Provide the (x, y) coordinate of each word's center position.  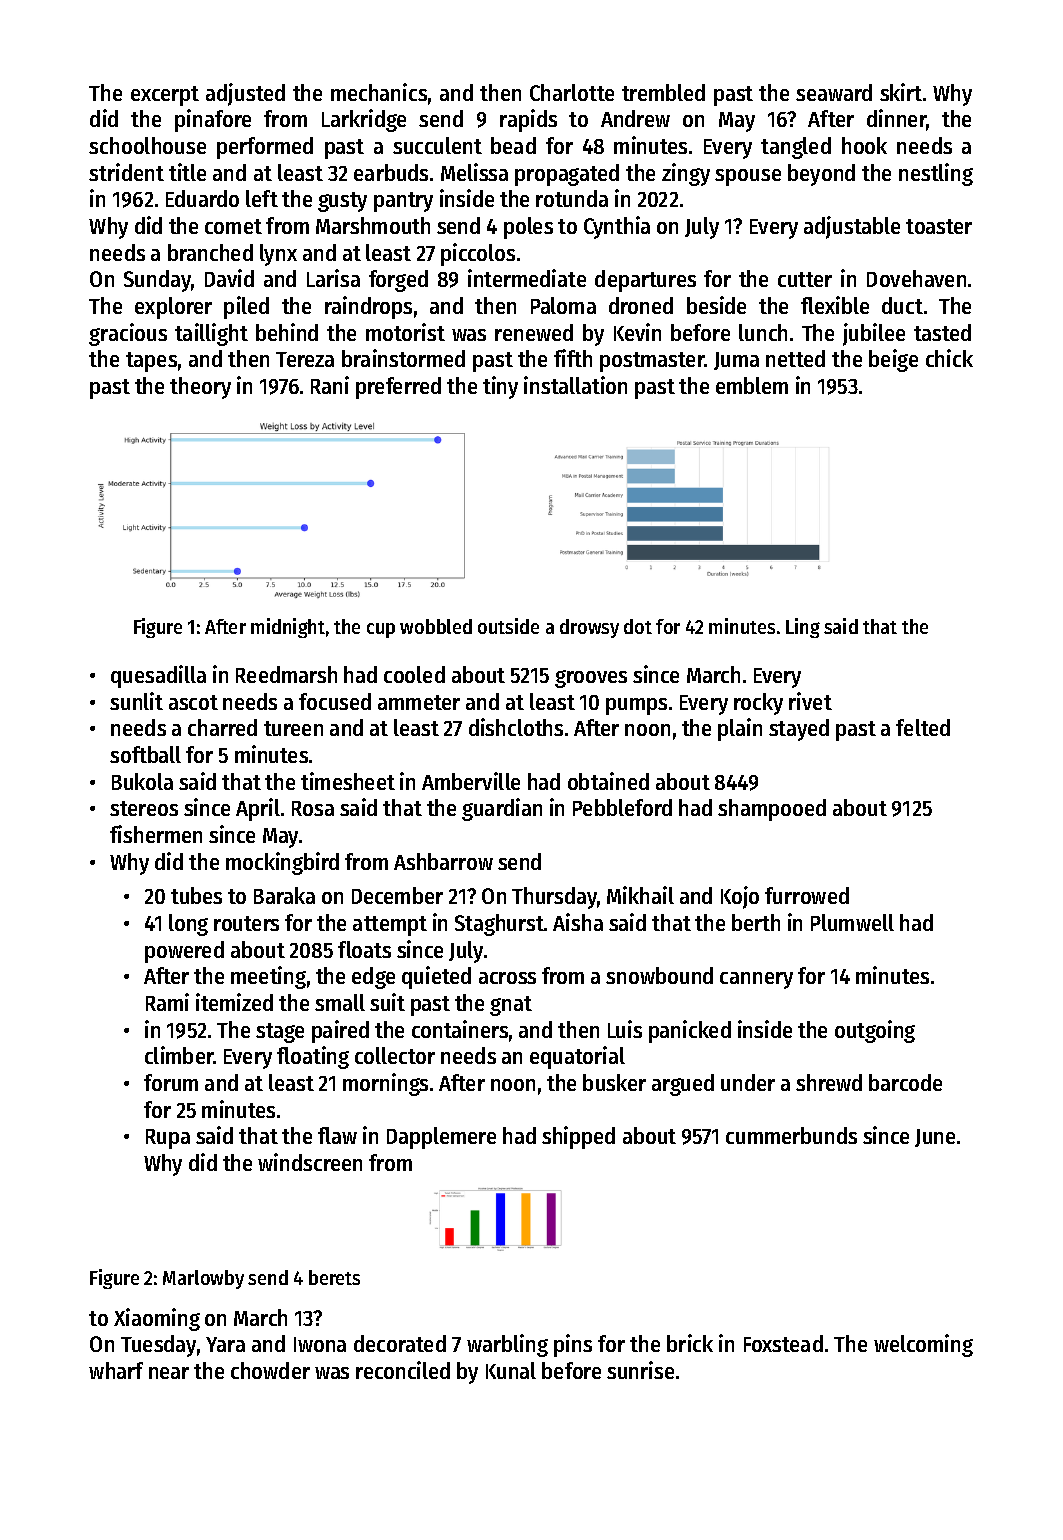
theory (200, 388)
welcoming (923, 1345)
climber (179, 1055)
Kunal (511, 1370)
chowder (270, 1370)
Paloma (563, 305)
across (507, 978)
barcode (905, 1082)
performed (265, 148)
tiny (500, 387)
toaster (939, 226)
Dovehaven (916, 278)
